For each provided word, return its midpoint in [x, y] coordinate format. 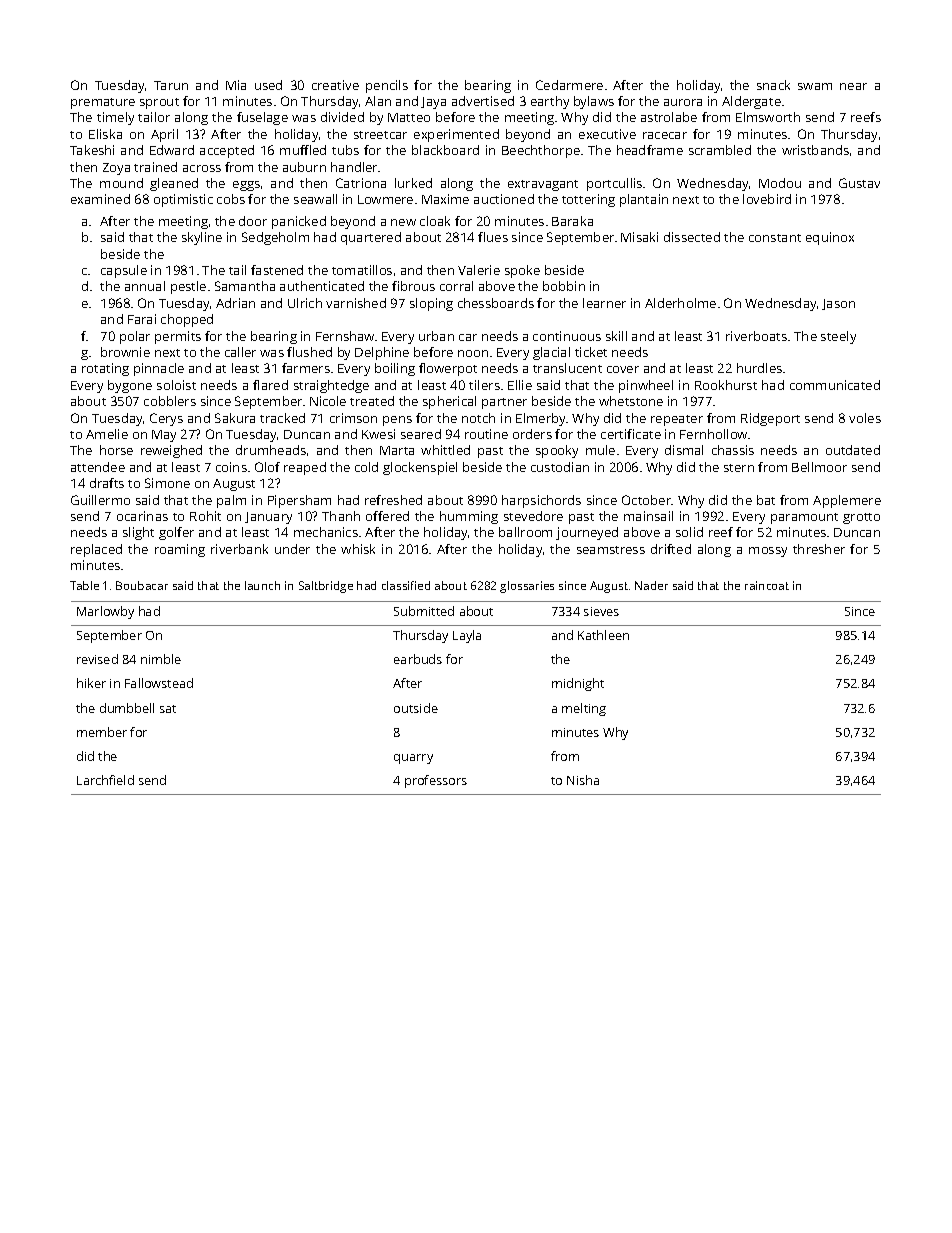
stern [739, 468]
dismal [684, 450]
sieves [601, 611]
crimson [353, 418]
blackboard [445, 150]
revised [97, 659]
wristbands [815, 150]
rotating [105, 369]
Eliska [105, 134]
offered [387, 516]
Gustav [859, 183]
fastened [277, 270]
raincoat [767, 585]
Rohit [205, 516]
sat [168, 709]
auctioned [504, 199]
